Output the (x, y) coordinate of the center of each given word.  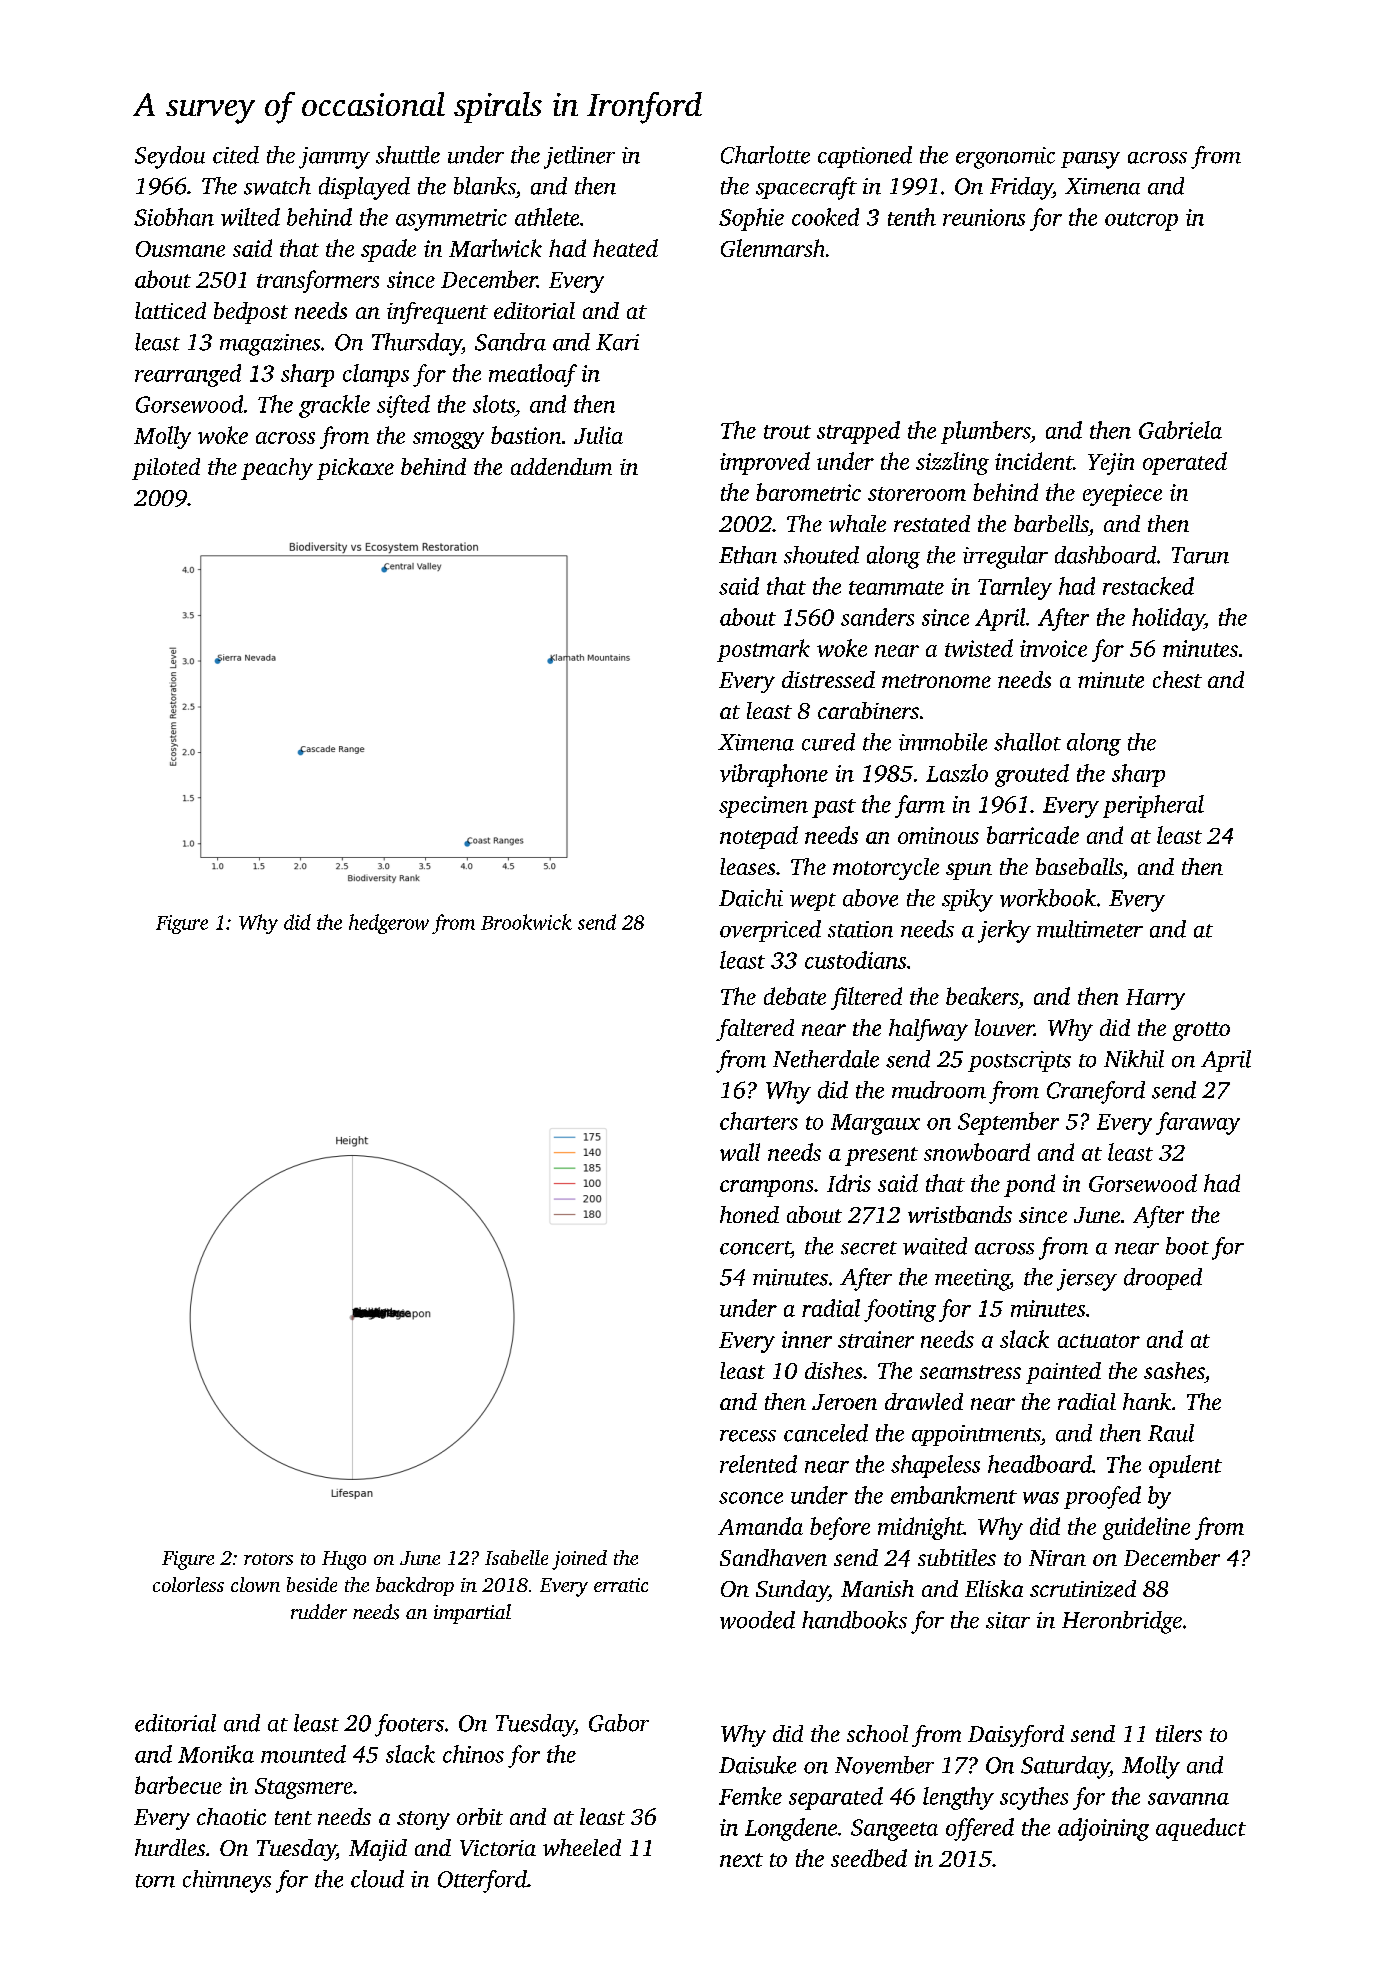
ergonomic (1005, 158)
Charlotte (765, 155)
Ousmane (180, 249)
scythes (1034, 1798)
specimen (763, 807)
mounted (303, 1754)
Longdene (791, 1829)
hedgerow (389, 924)
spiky (967, 900)
